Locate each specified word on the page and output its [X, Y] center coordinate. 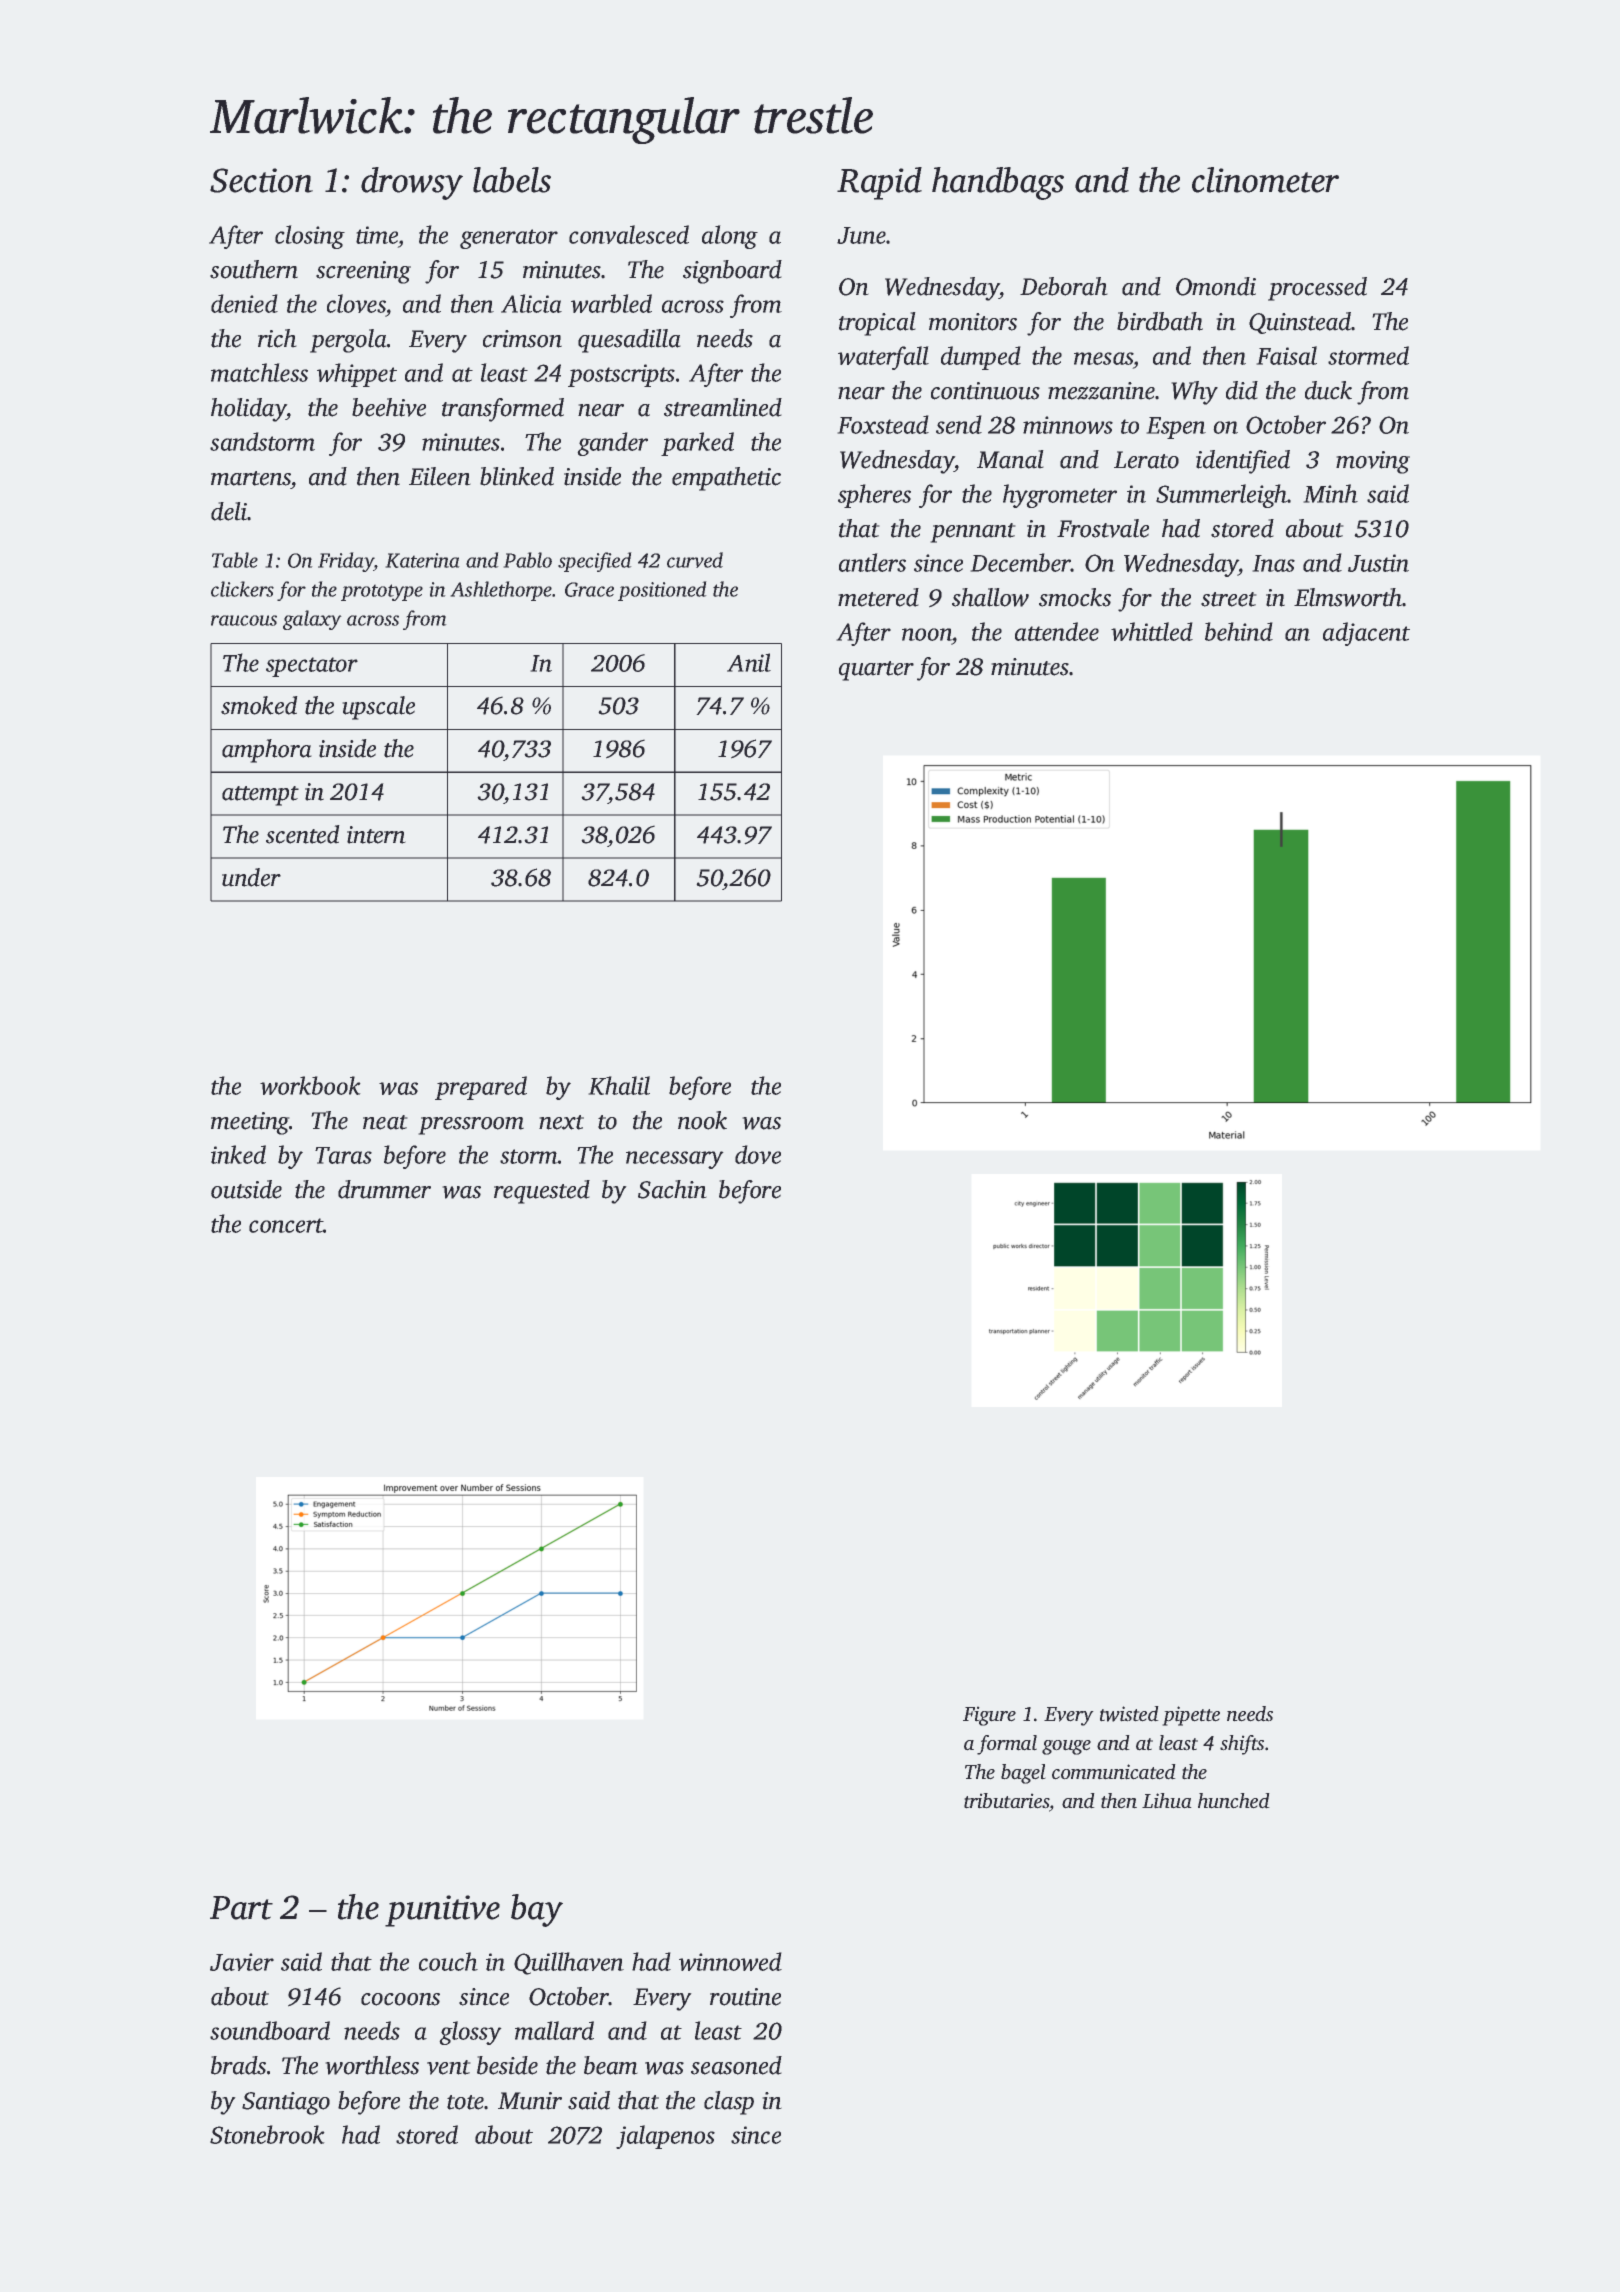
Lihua [1166, 1800]
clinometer [1265, 180]
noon [927, 634]
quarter [876, 671]
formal [1007, 1745]
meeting [250, 1123]
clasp [729, 2103]
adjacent [1366, 634]
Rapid [879, 183]
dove [758, 1154]
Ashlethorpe [501, 591]
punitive [442, 1911]
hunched [1233, 1800]
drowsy [412, 183]
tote [465, 2102]
